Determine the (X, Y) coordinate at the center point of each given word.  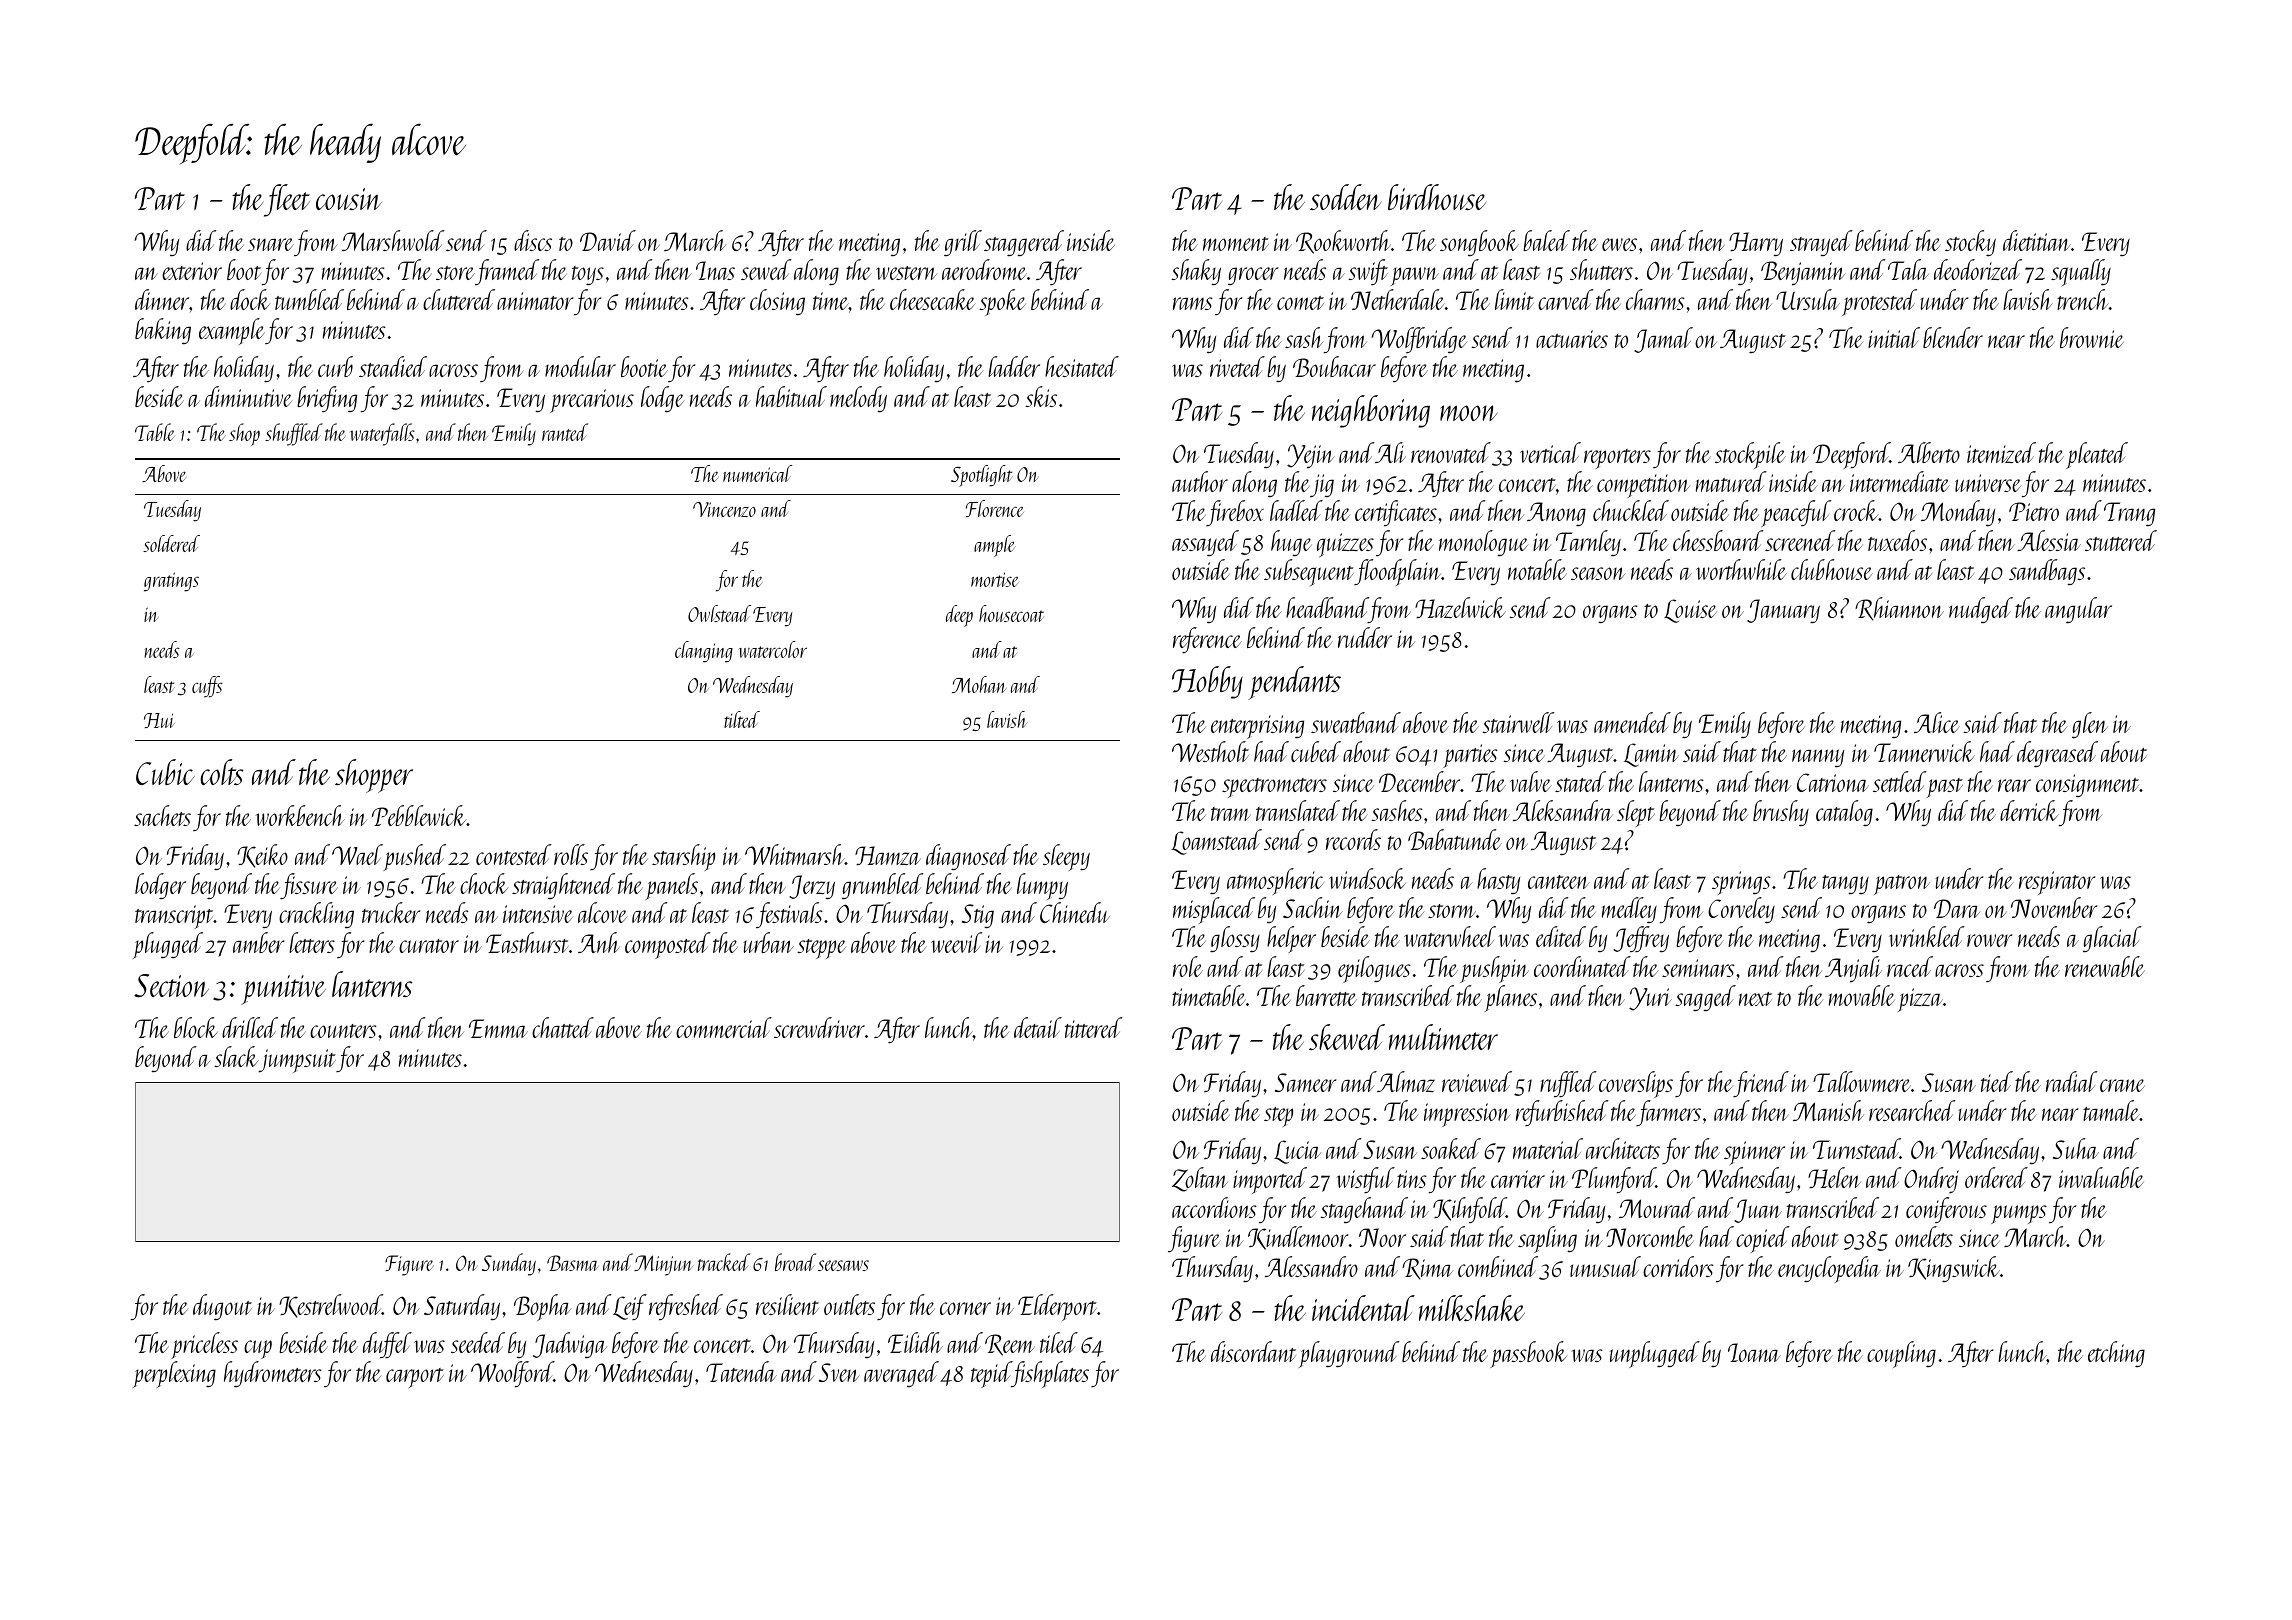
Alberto (1929, 452)
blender (1953, 337)
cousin (349, 199)
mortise (995, 579)
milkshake (1472, 1308)
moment (1236, 244)
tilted (742, 719)
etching (2116, 1354)
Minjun (663, 1265)
